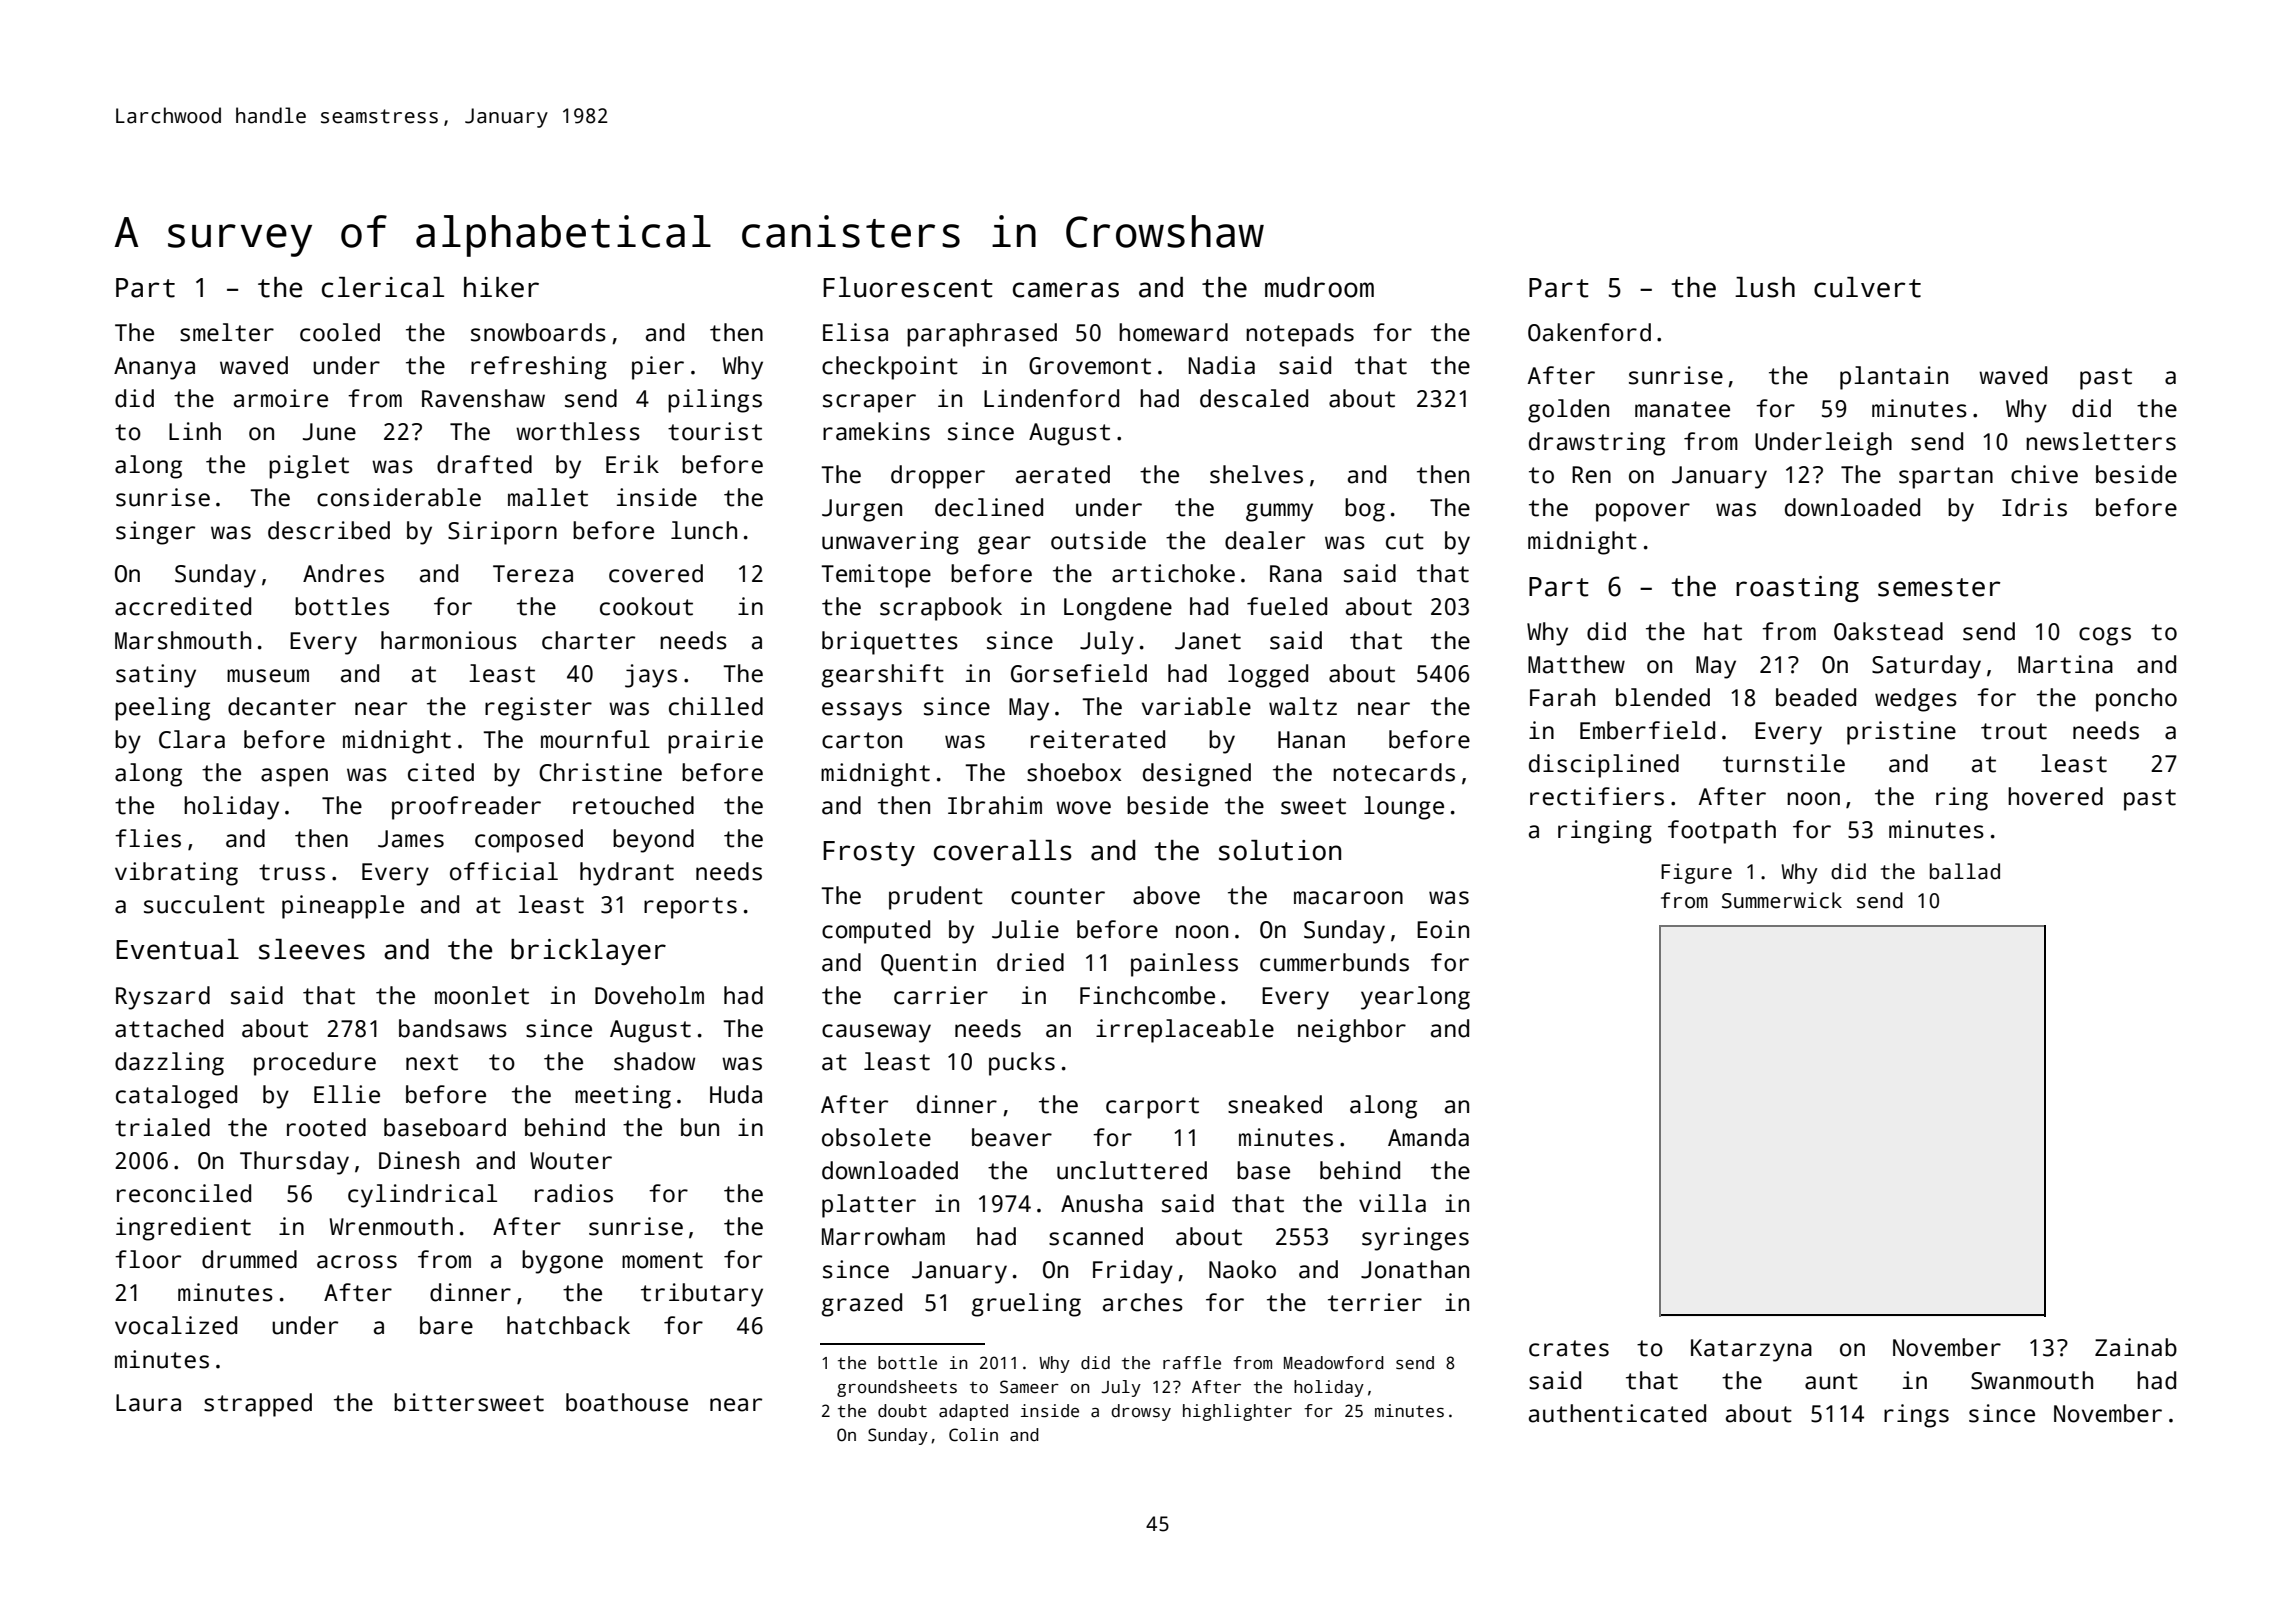  I want to click on coveralls, so click(1003, 850).
